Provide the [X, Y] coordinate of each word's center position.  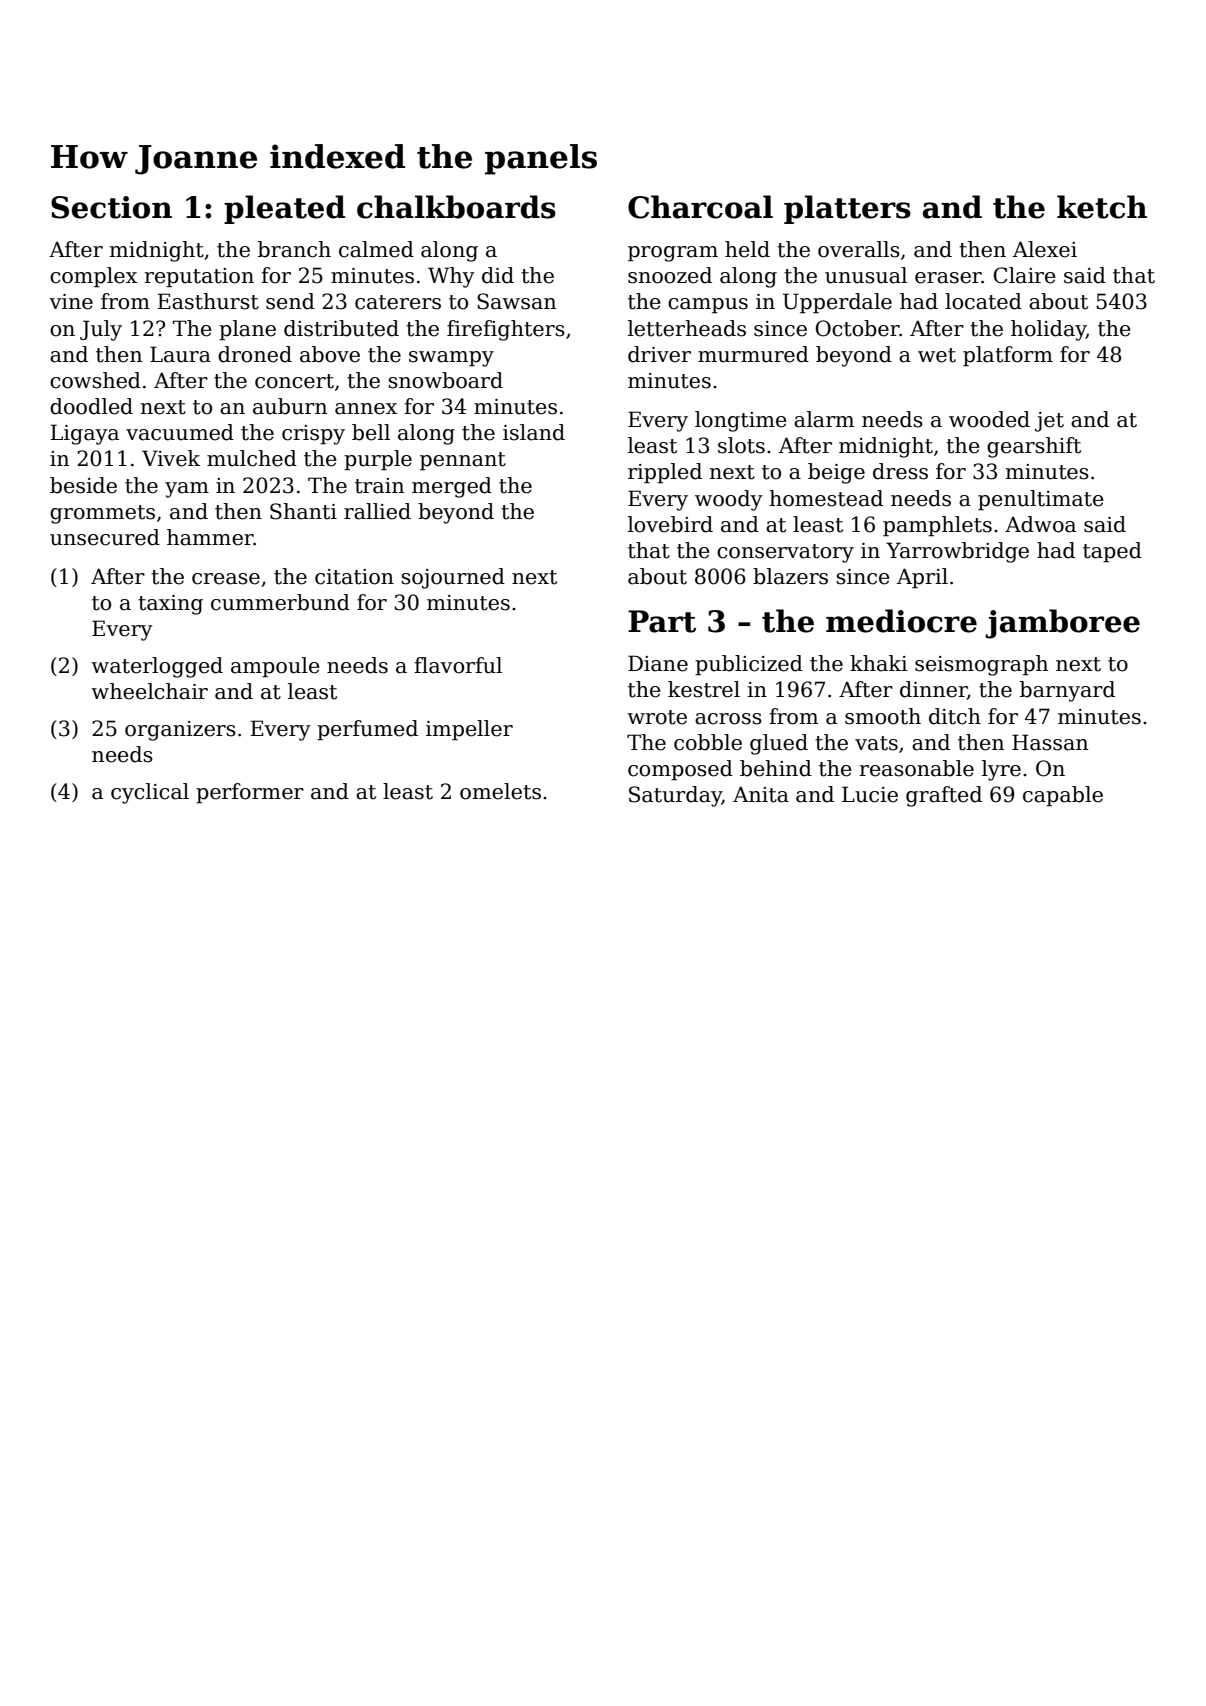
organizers [180, 731]
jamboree [1062, 624]
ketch [1102, 207]
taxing [170, 605]
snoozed [670, 275]
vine [71, 302]
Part [662, 621]
